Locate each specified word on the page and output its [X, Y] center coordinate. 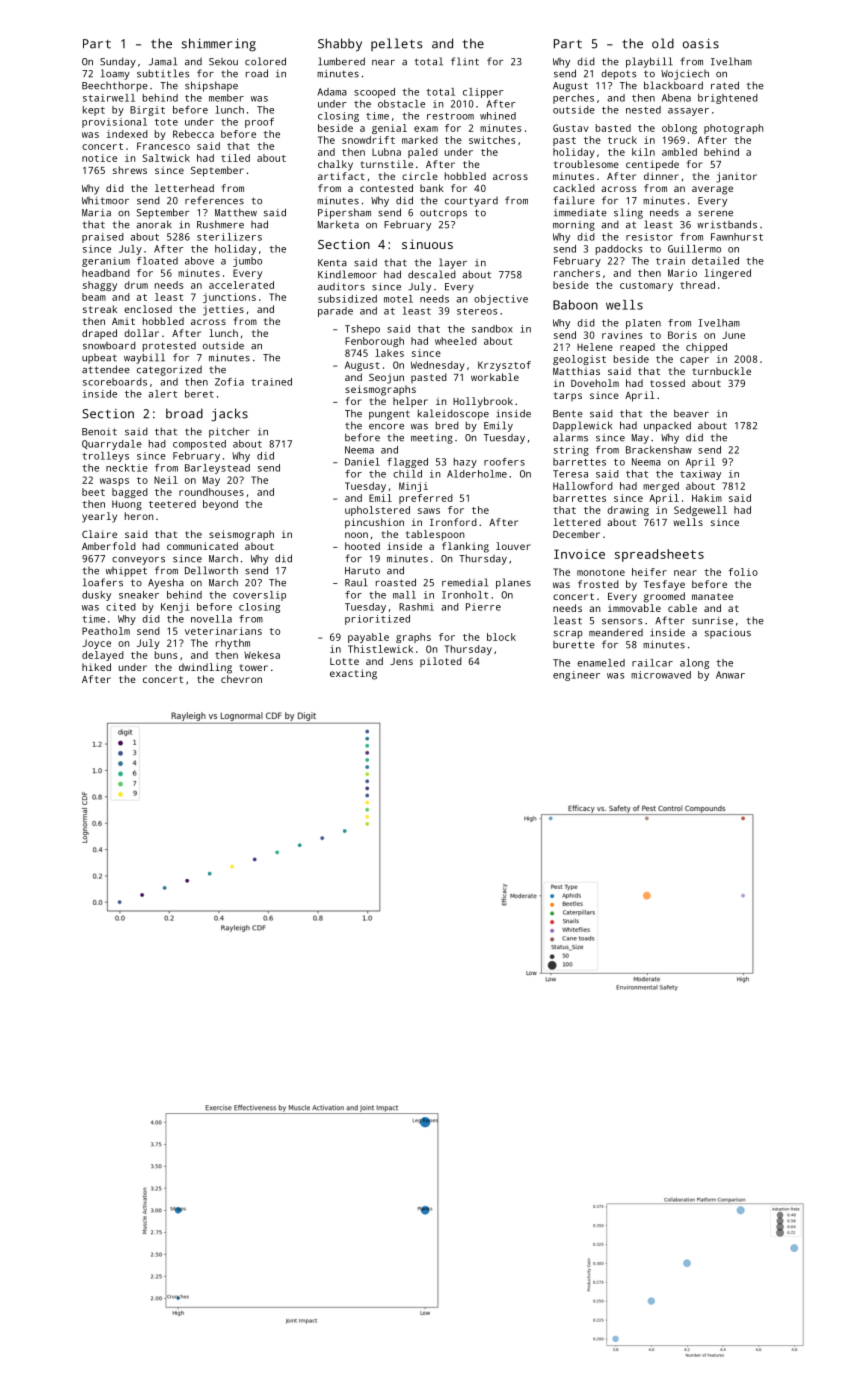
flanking [465, 547]
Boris [682, 335]
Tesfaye [664, 585]
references [214, 200]
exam [426, 129]
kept [94, 111]
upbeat [99, 359]
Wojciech [685, 75]
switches [492, 140]
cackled [574, 188]
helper [410, 402]
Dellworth [211, 570]
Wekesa [262, 655]
